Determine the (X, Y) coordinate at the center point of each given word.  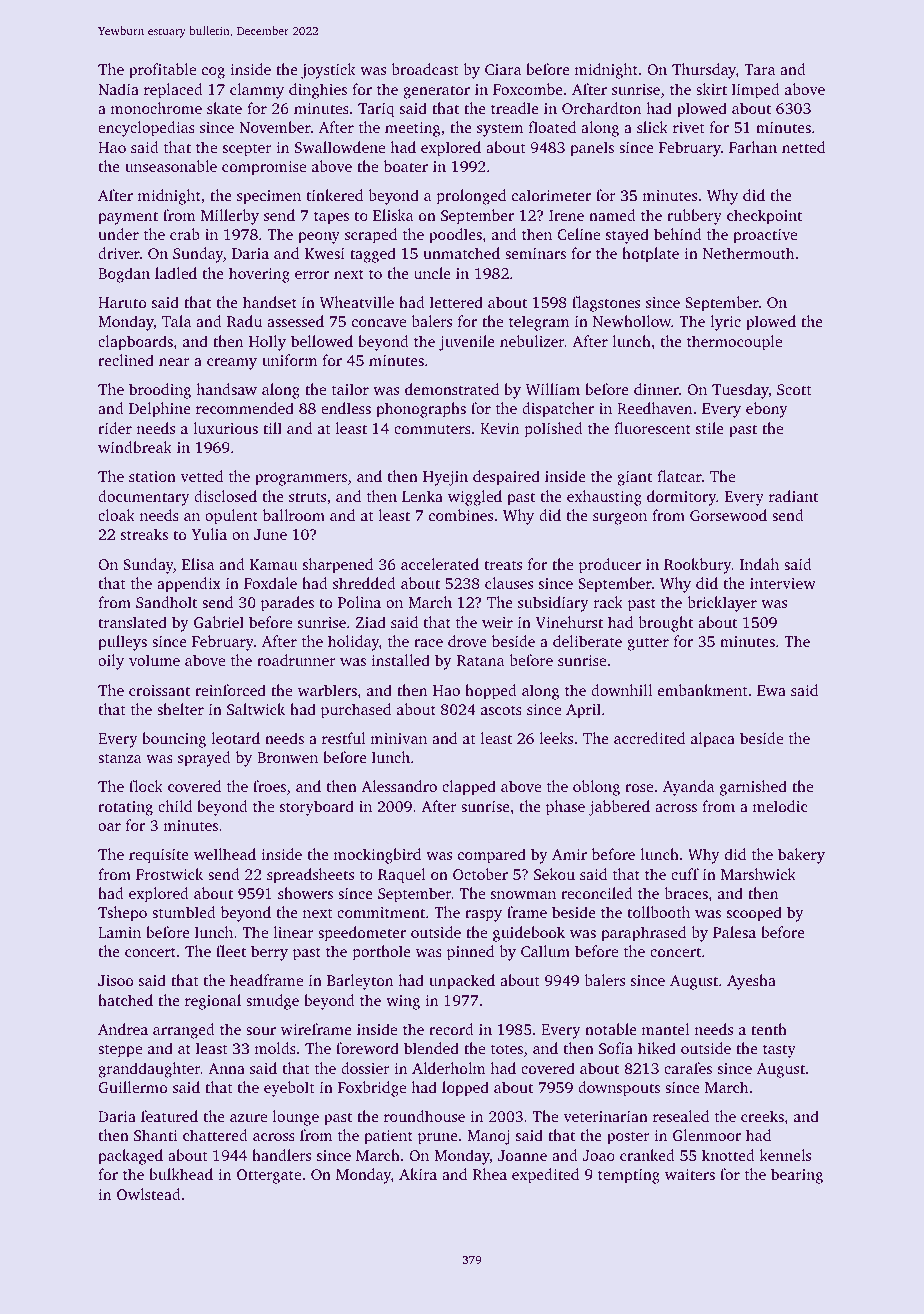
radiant (793, 496)
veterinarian (606, 1116)
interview (783, 583)
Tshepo (122, 914)
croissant (159, 690)
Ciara (503, 69)
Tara (759, 69)
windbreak (135, 447)
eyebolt (289, 1089)
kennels (785, 1155)
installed (400, 660)
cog (213, 73)
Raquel (402, 876)
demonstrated (452, 389)
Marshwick (758, 874)
